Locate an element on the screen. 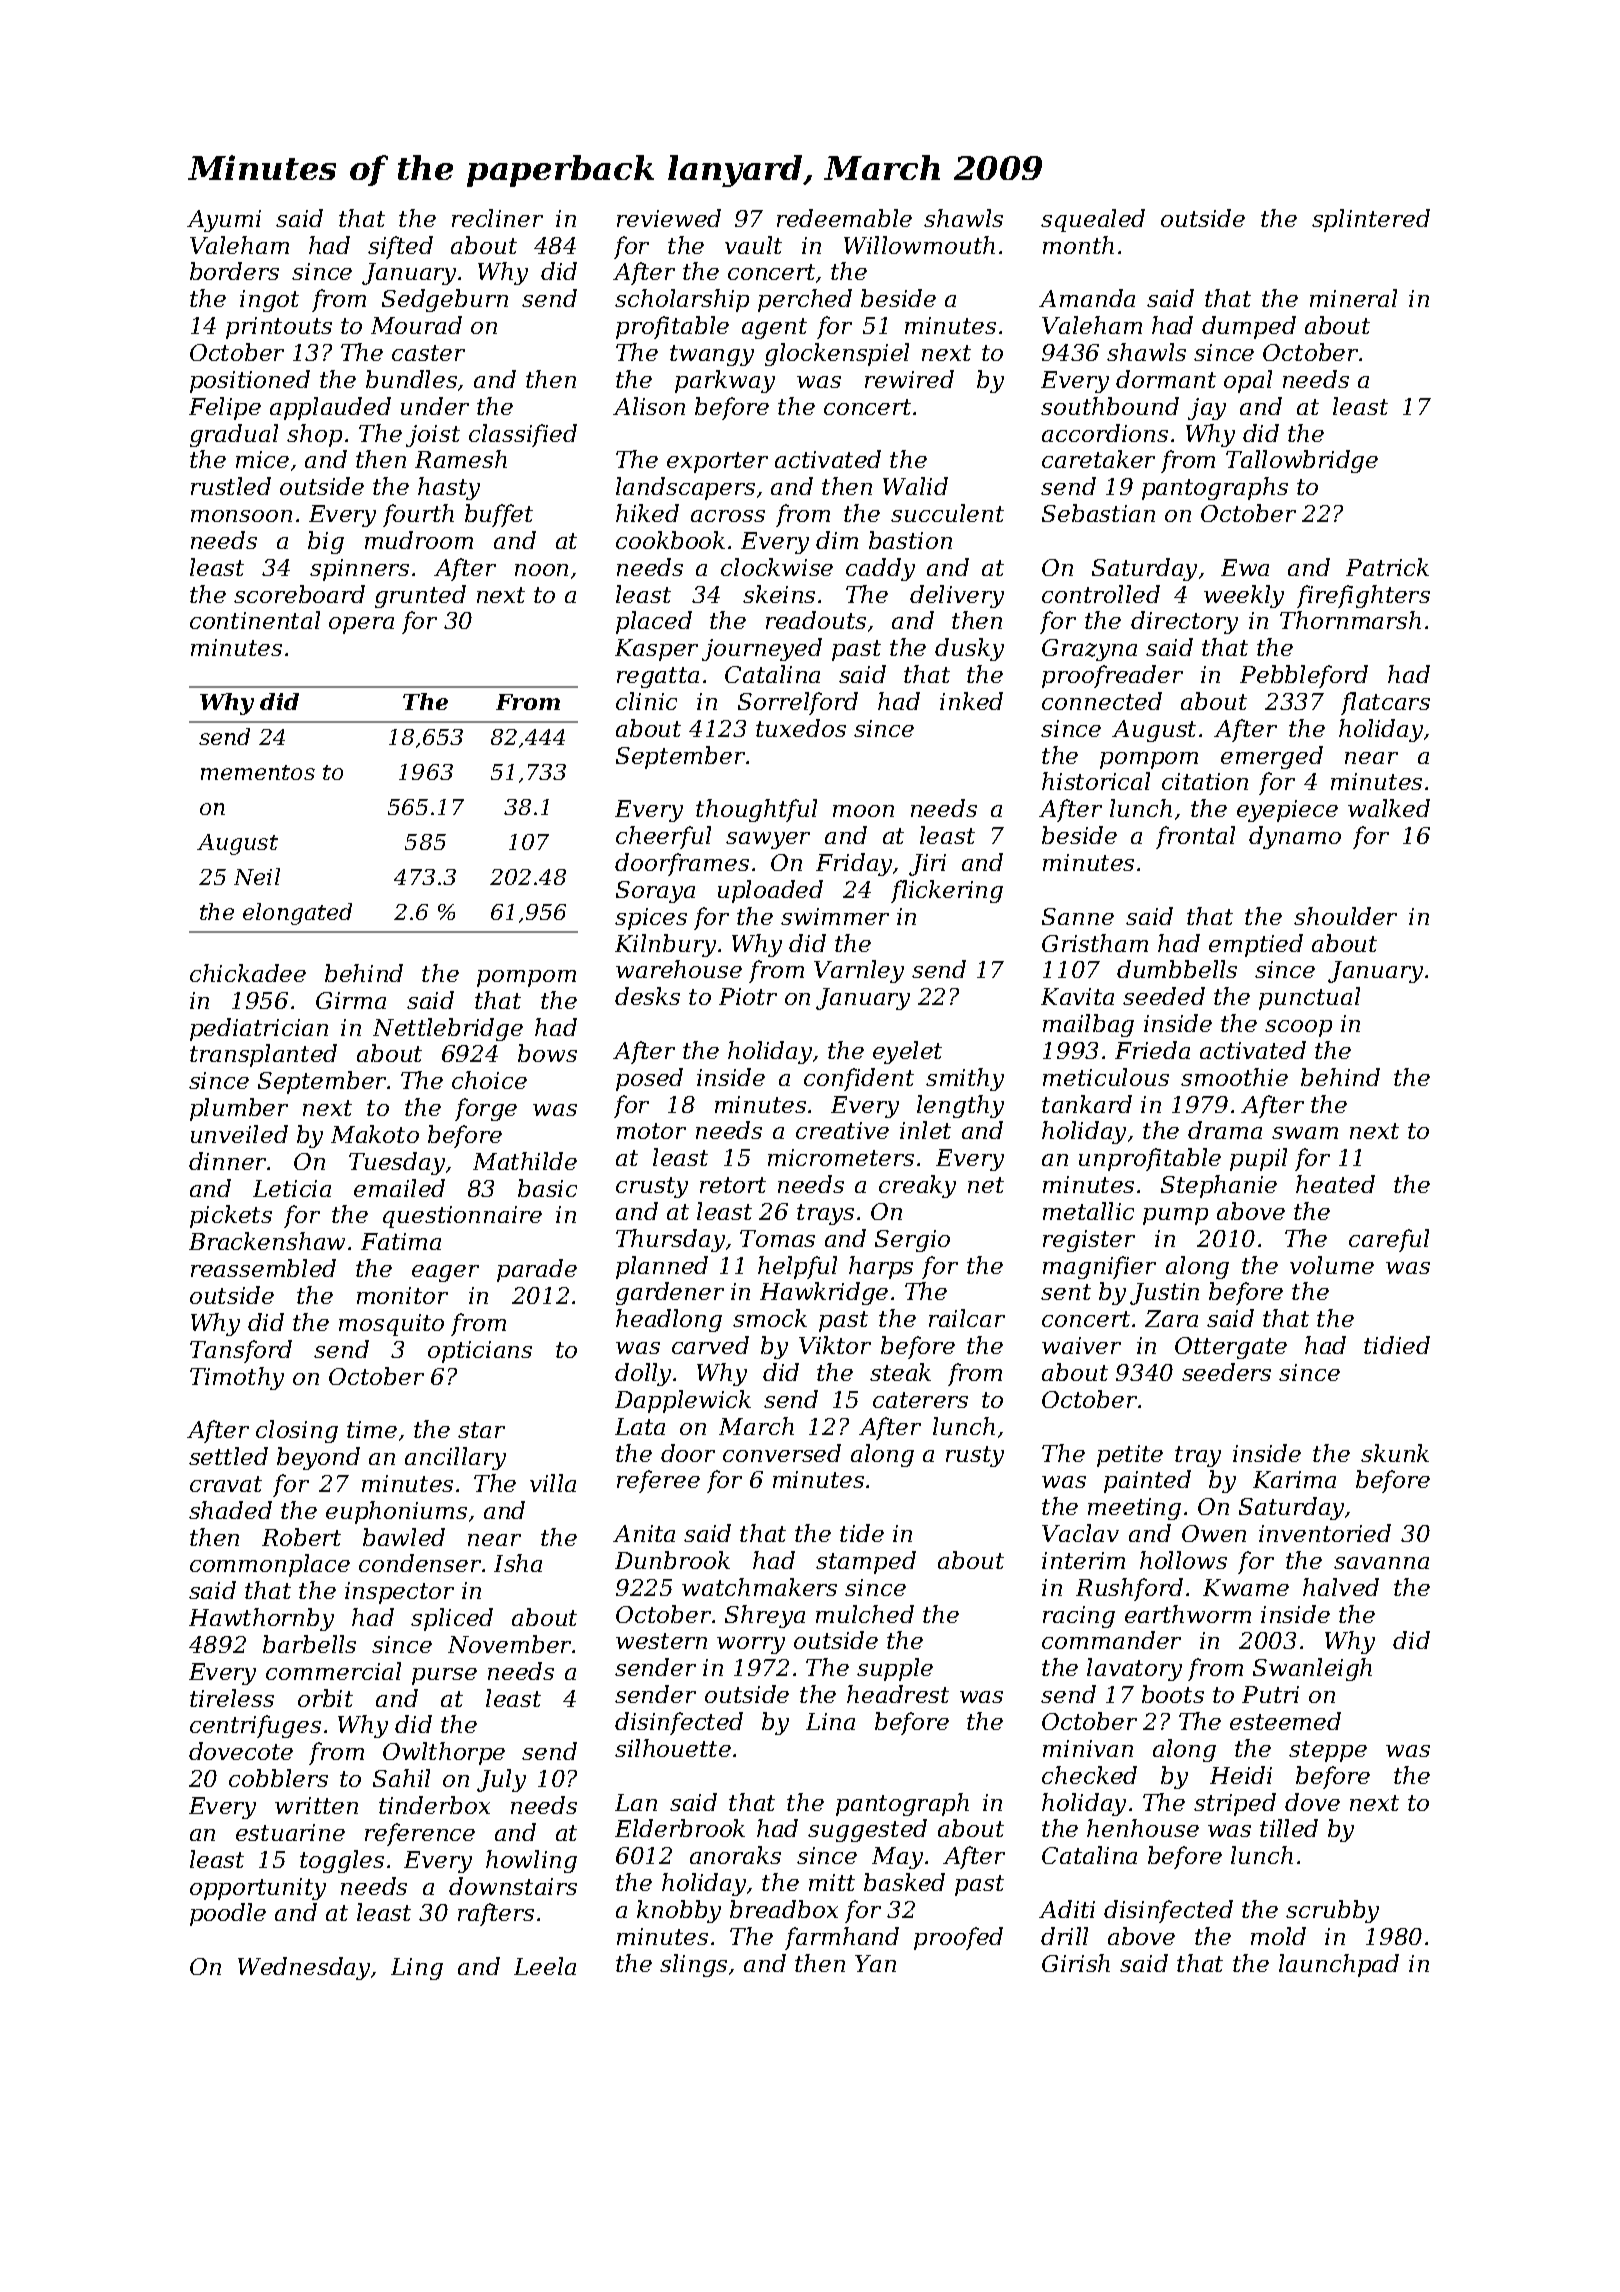 Image resolution: width=1620 pixels, height=2292 pixels. Leela is located at coordinates (545, 1966).
